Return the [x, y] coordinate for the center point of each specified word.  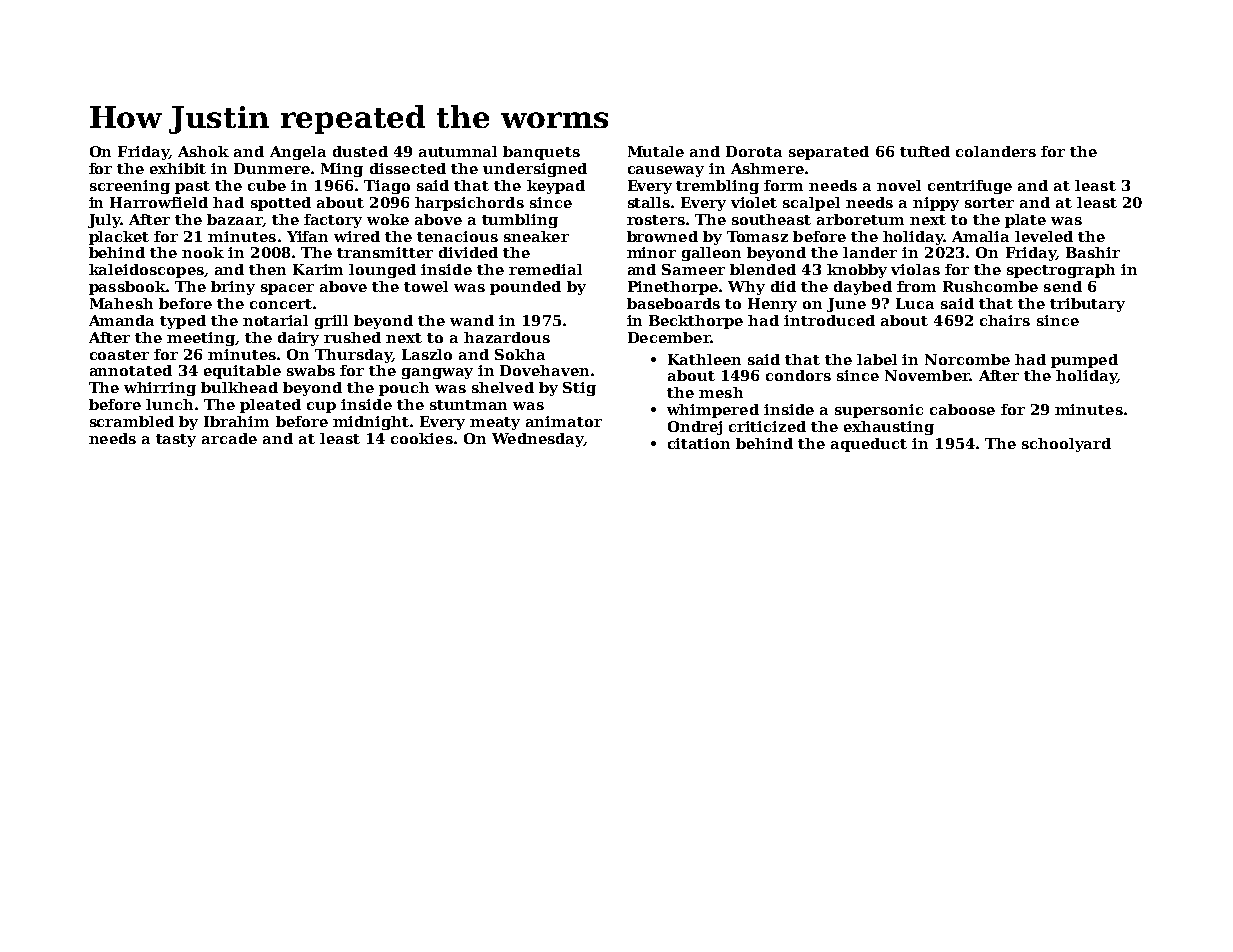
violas [915, 269]
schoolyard [1066, 445]
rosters [656, 220]
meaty [495, 423]
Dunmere [272, 168]
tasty [176, 440]
